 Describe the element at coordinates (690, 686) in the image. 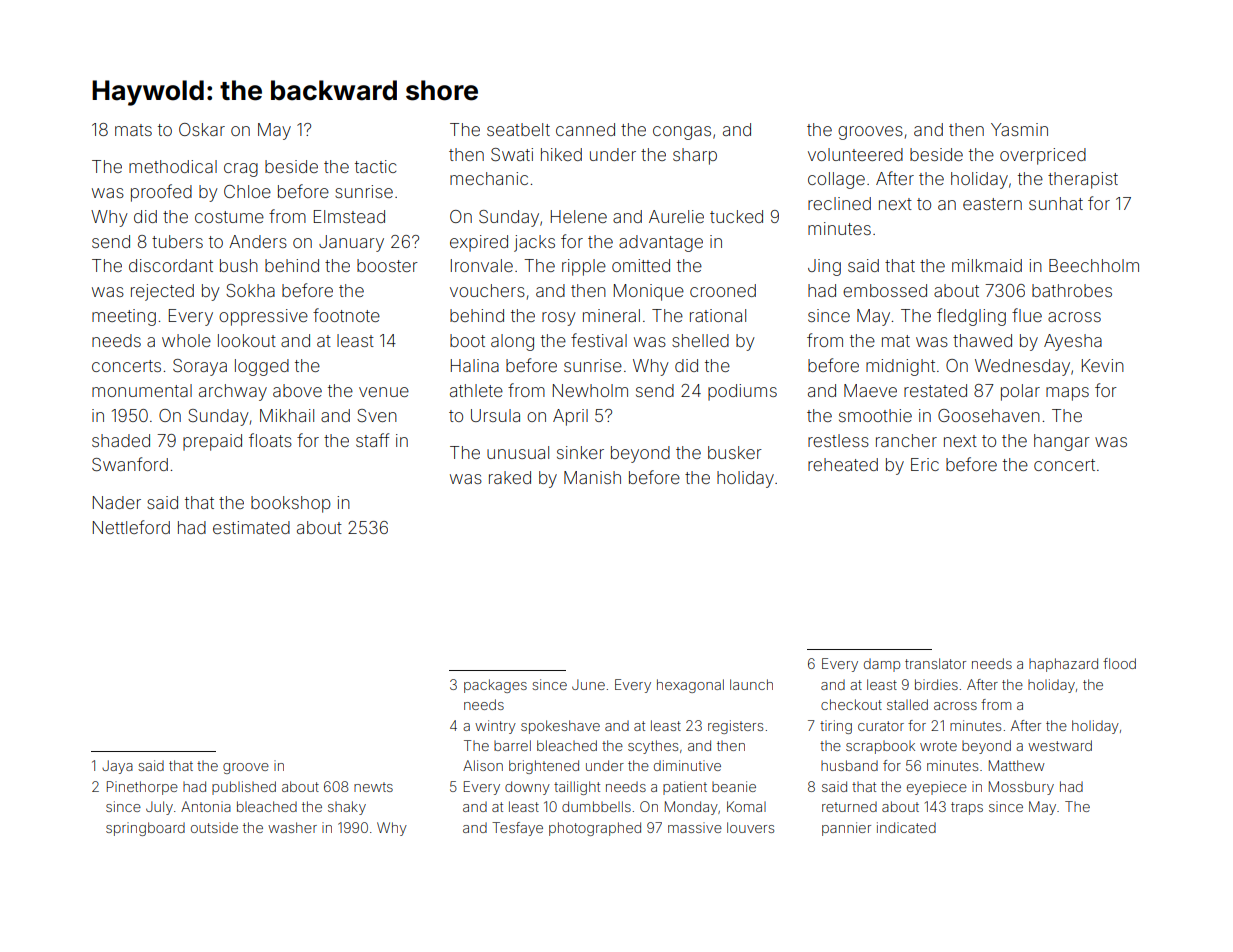

I see `hexagonal` at that location.
